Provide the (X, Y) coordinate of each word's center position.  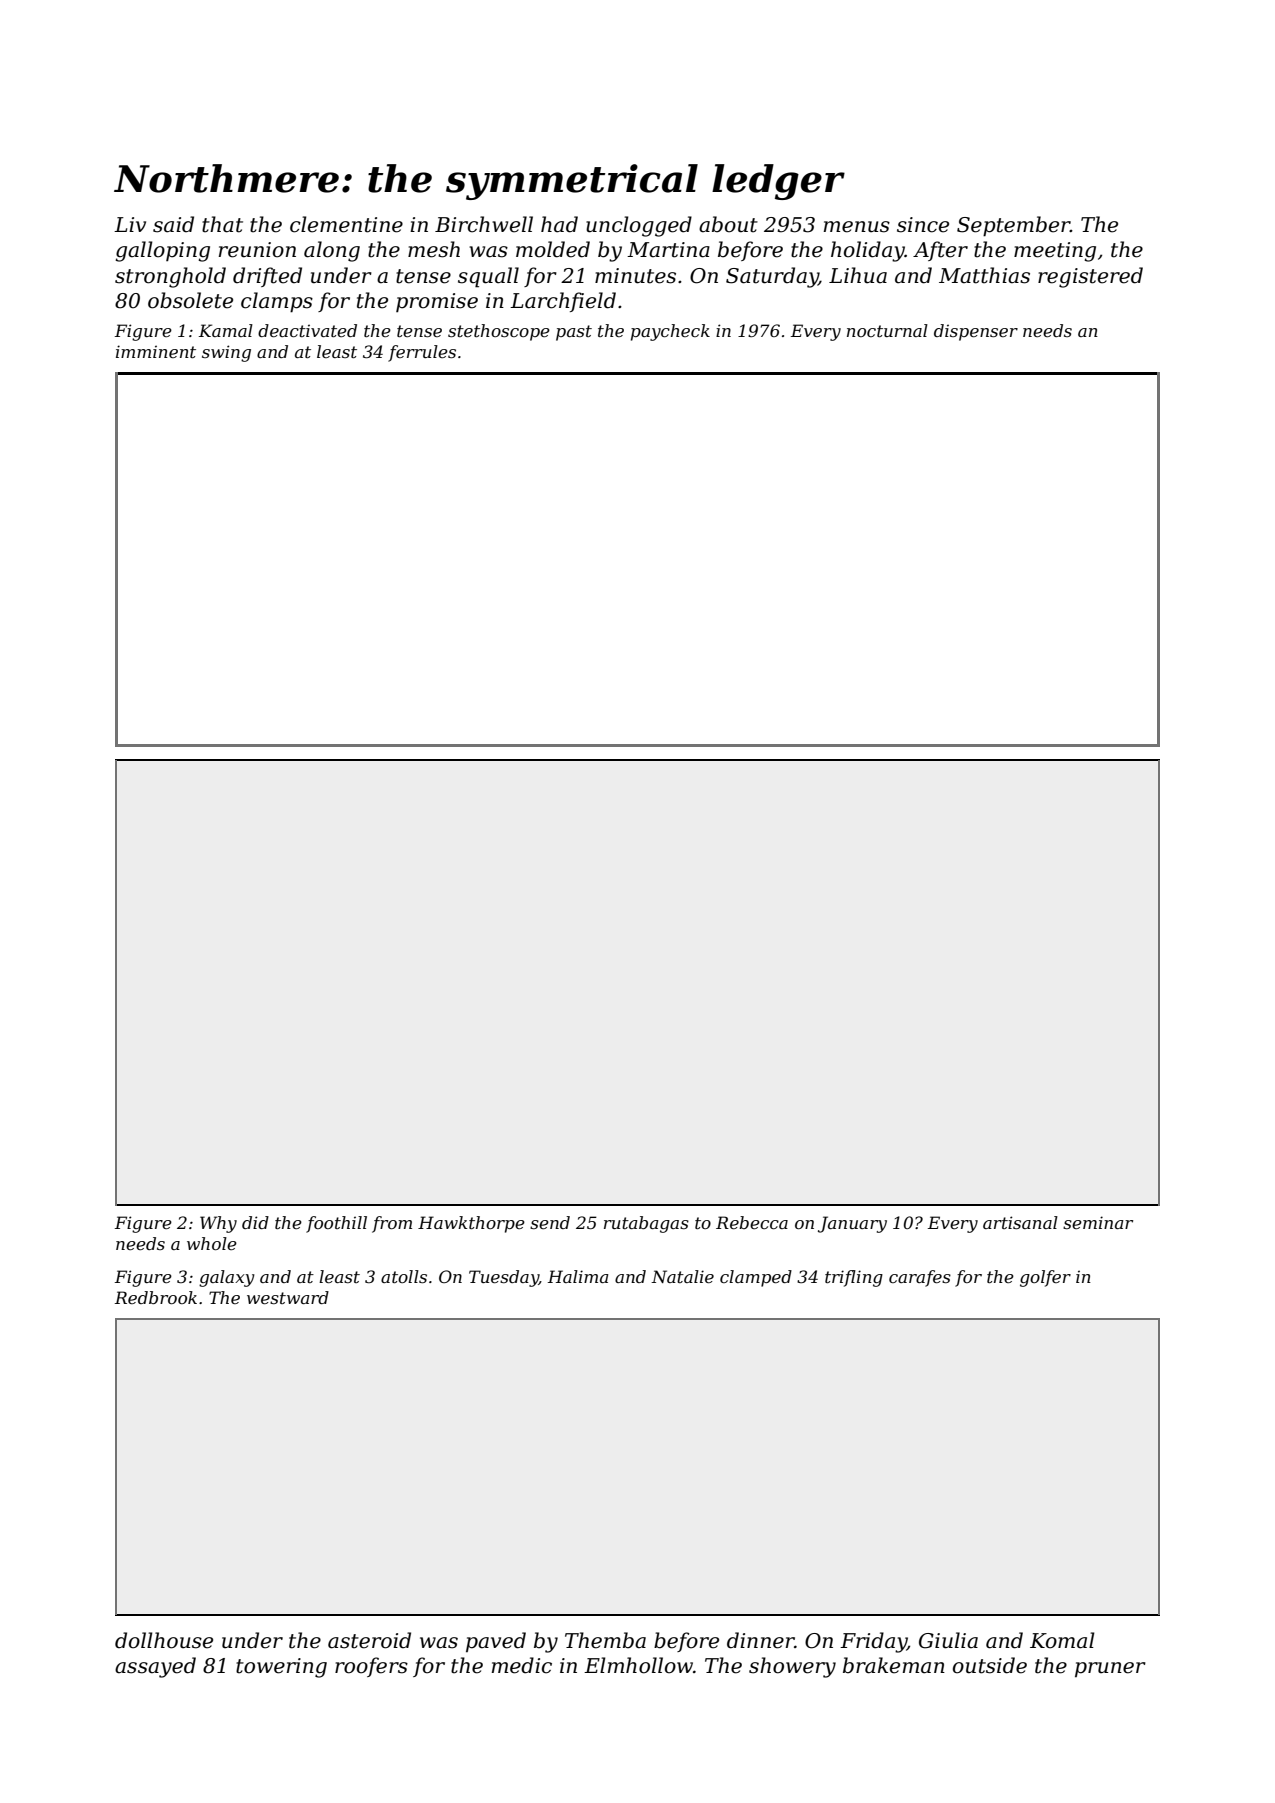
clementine (346, 224)
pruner (1110, 1669)
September (1013, 226)
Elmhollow (638, 1665)
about (728, 224)
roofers (371, 1667)
